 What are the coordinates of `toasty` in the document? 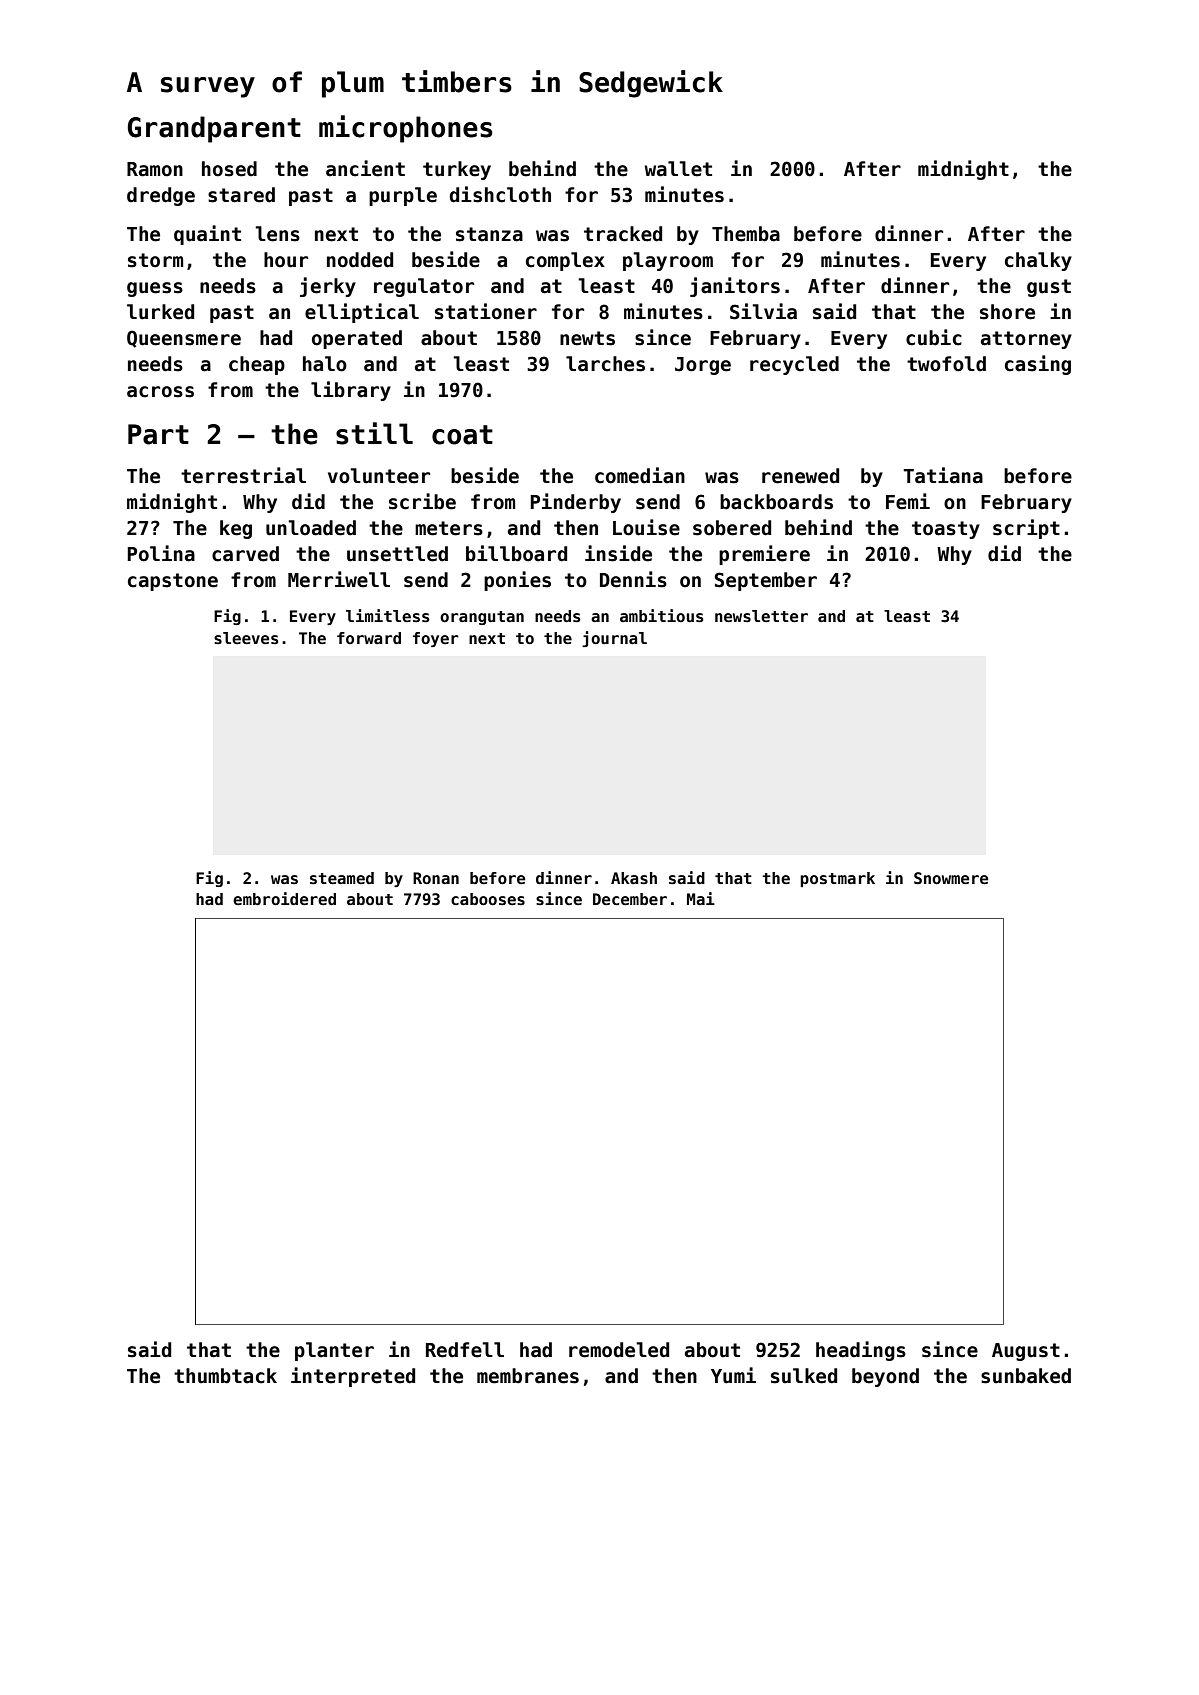 It's located at (946, 530).
